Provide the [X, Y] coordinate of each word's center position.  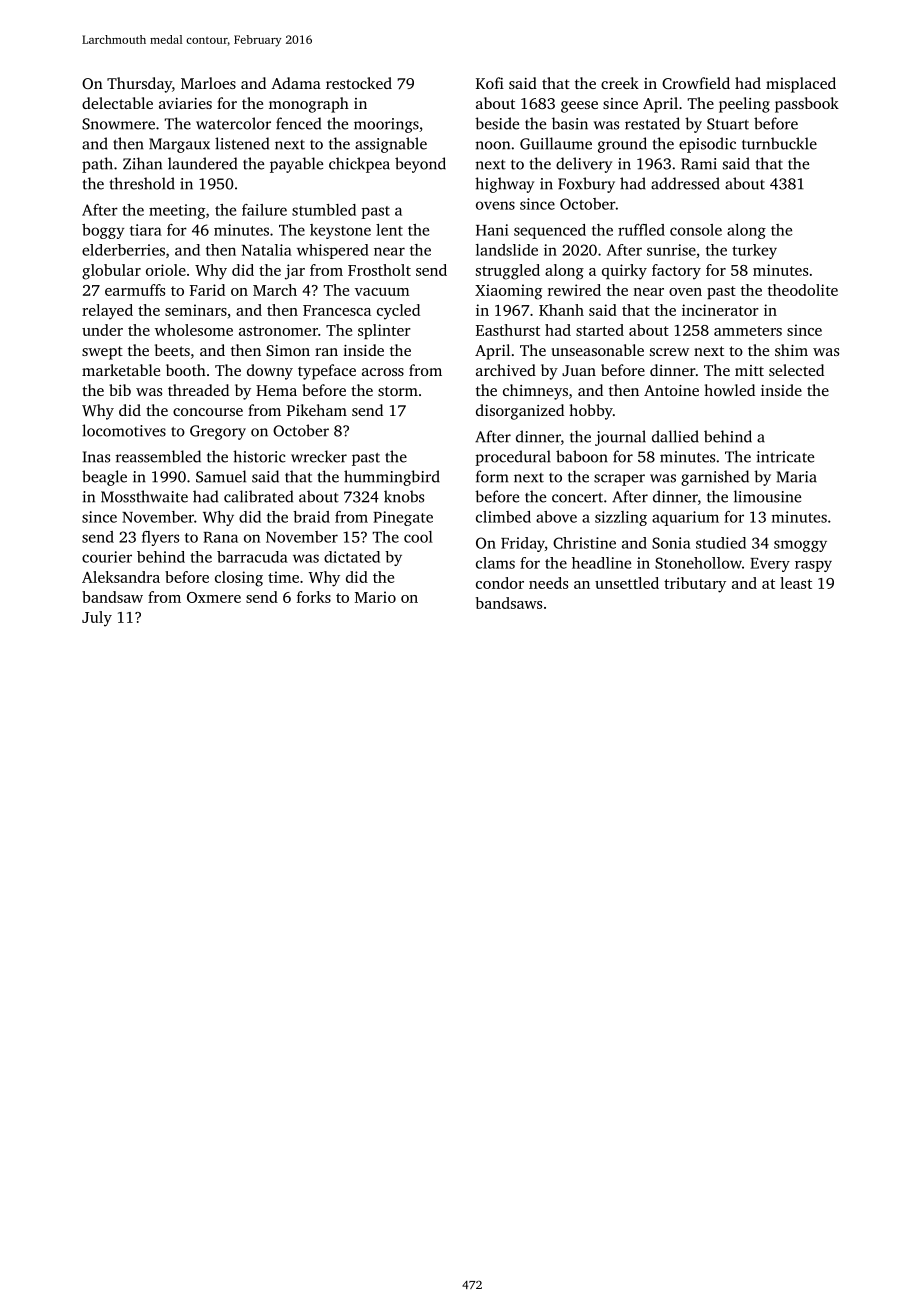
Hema [276, 390]
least [796, 583]
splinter [384, 331]
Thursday [139, 85]
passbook [807, 105]
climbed [503, 517]
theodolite [803, 290]
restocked [359, 83]
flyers [160, 538]
